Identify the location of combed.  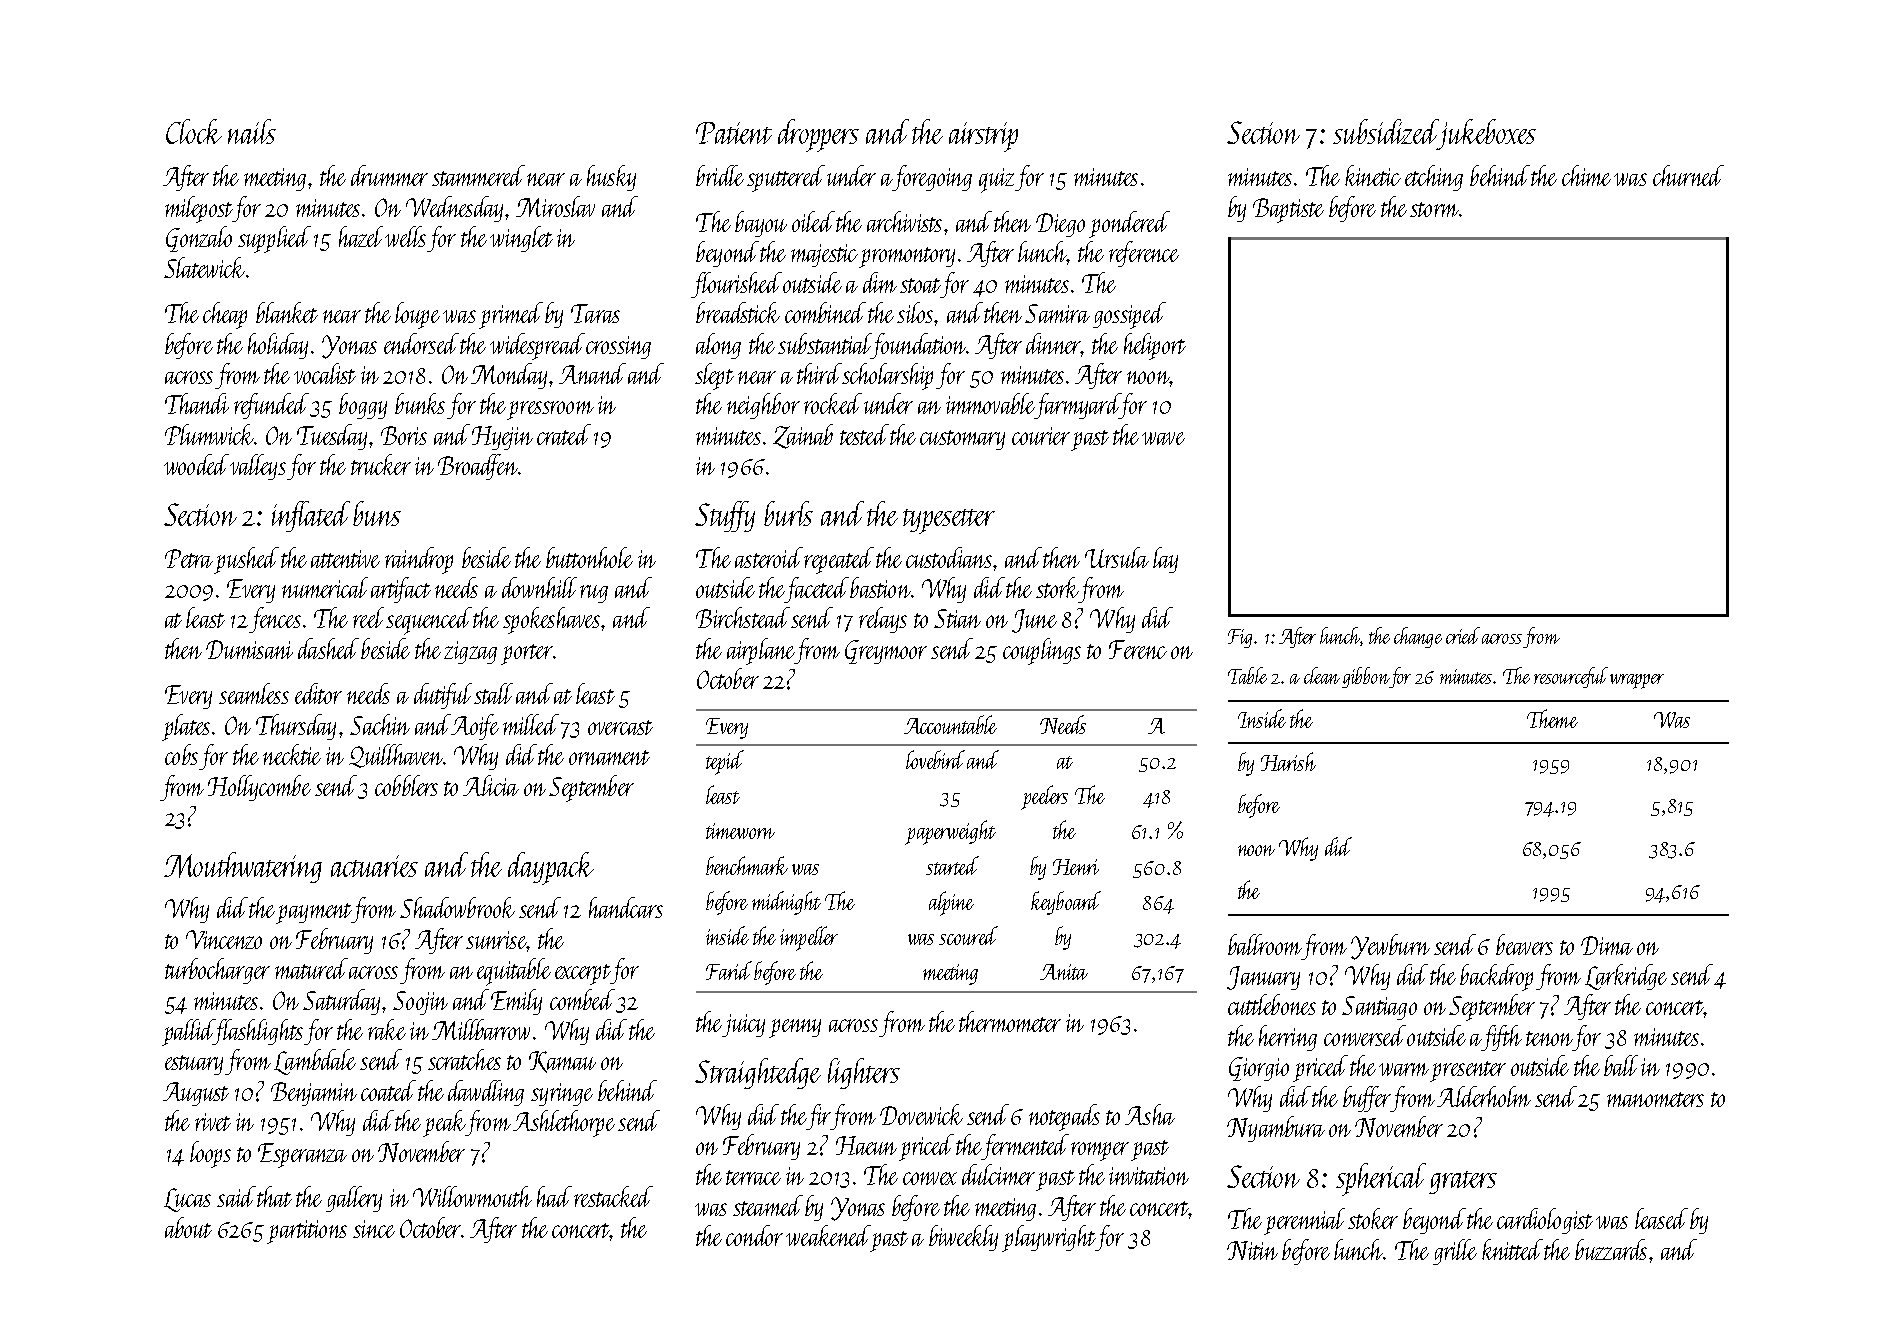
(582, 999).
